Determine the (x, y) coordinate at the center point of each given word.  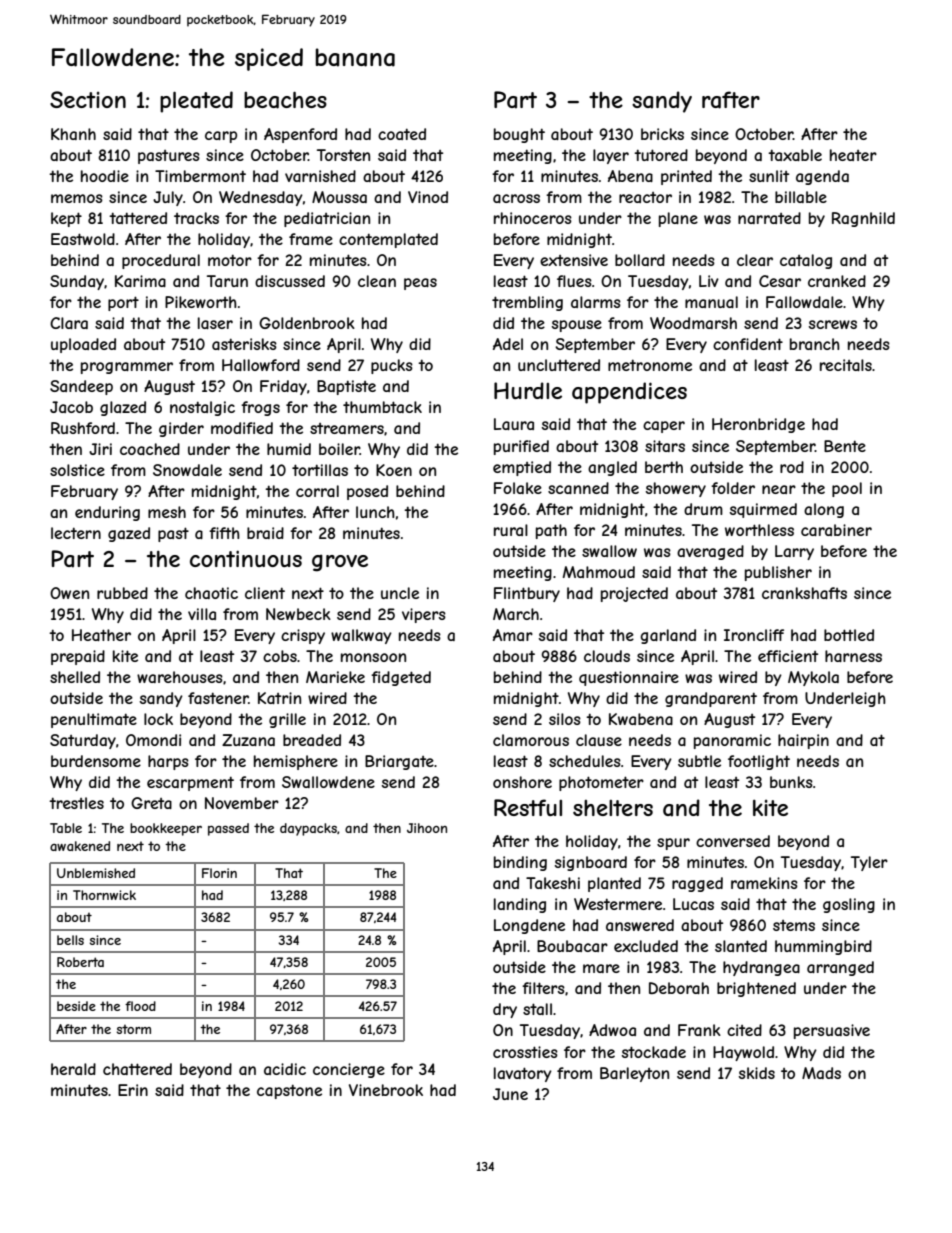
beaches (285, 100)
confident (748, 344)
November (242, 803)
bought (519, 135)
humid (289, 449)
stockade (654, 1052)
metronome (650, 365)
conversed (733, 841)
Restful (528, 807)
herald (73, 1069)
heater (853, 155)
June (510, 1094)
